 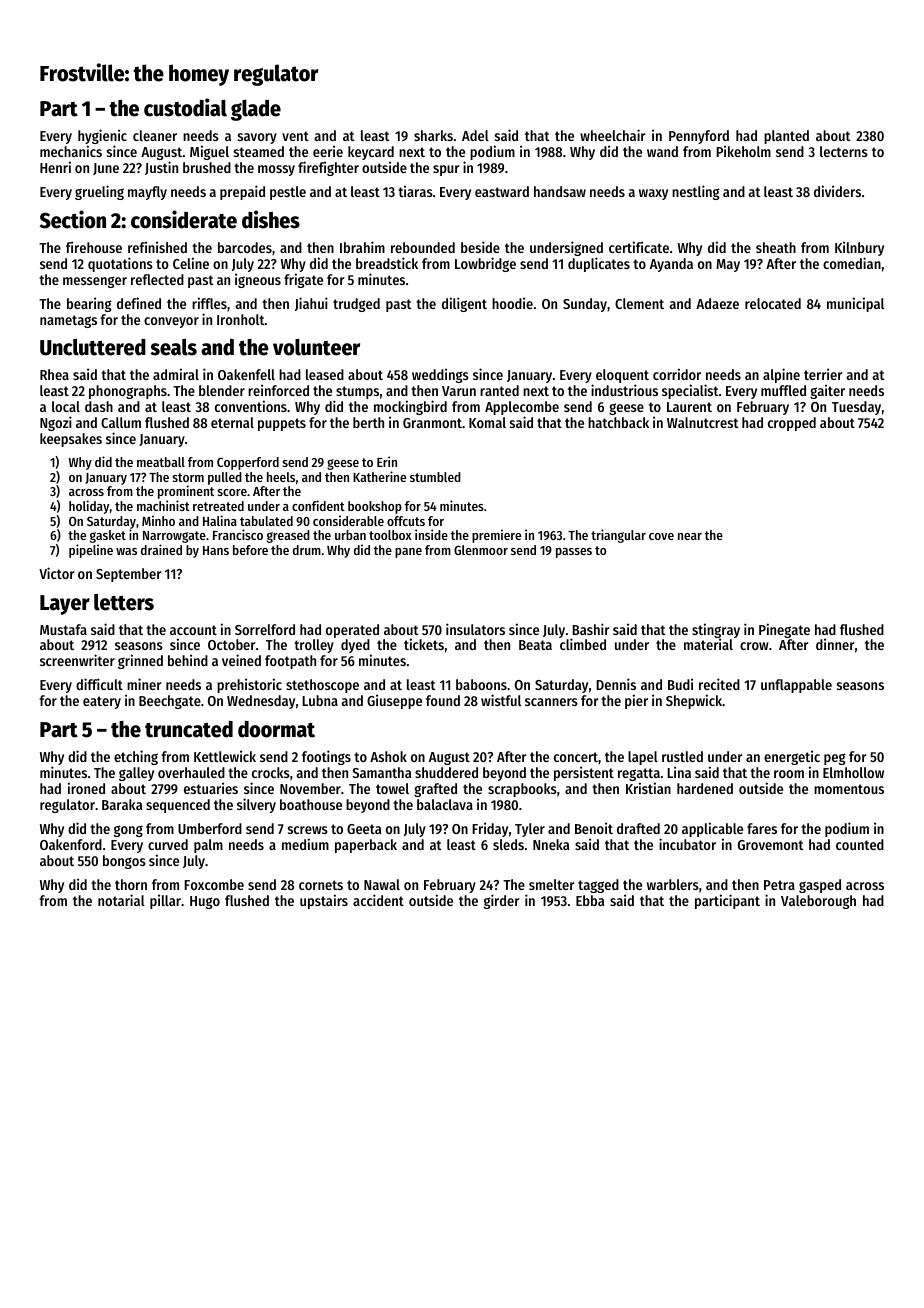 What do you see at coordinates (464, 304) in the page?
I see `diligent` at bounding box center [464, 304].
